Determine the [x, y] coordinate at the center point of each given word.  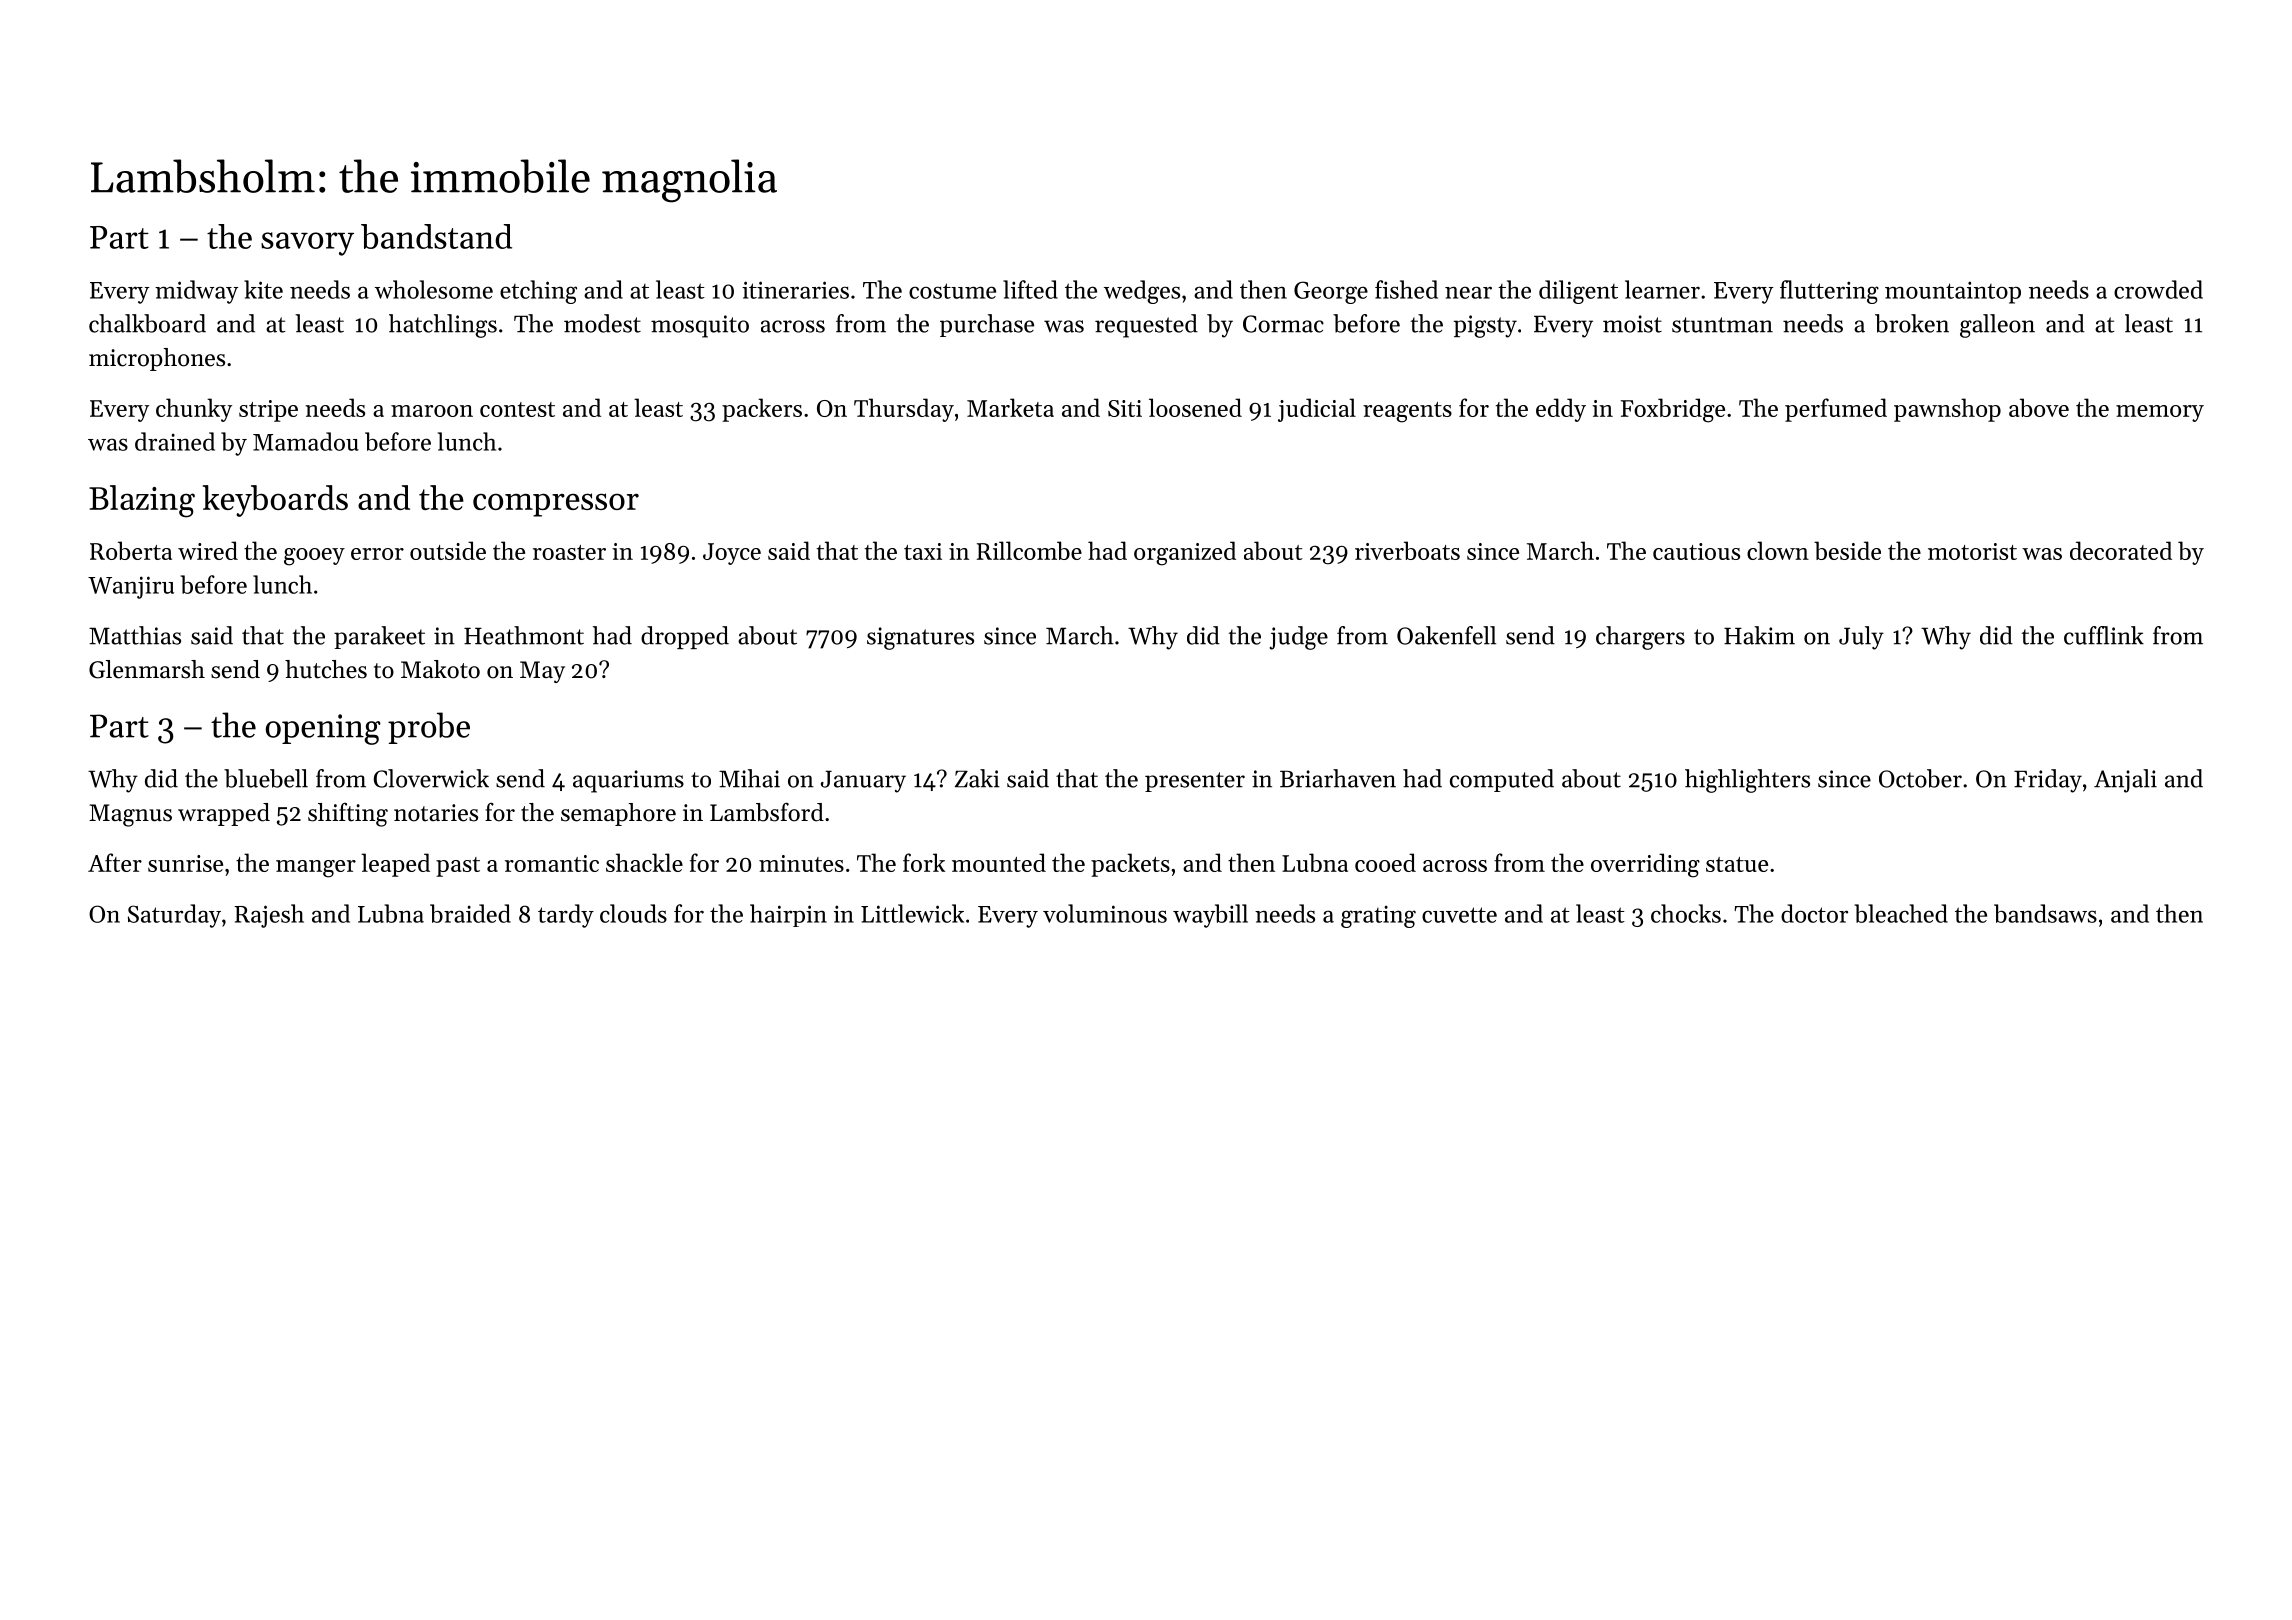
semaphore [618, 814]
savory [307, 244]
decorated [2121, 550]
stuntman [1722, 325]
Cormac [1283, 324]
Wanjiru [131, 587]
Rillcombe [1029, 550]
